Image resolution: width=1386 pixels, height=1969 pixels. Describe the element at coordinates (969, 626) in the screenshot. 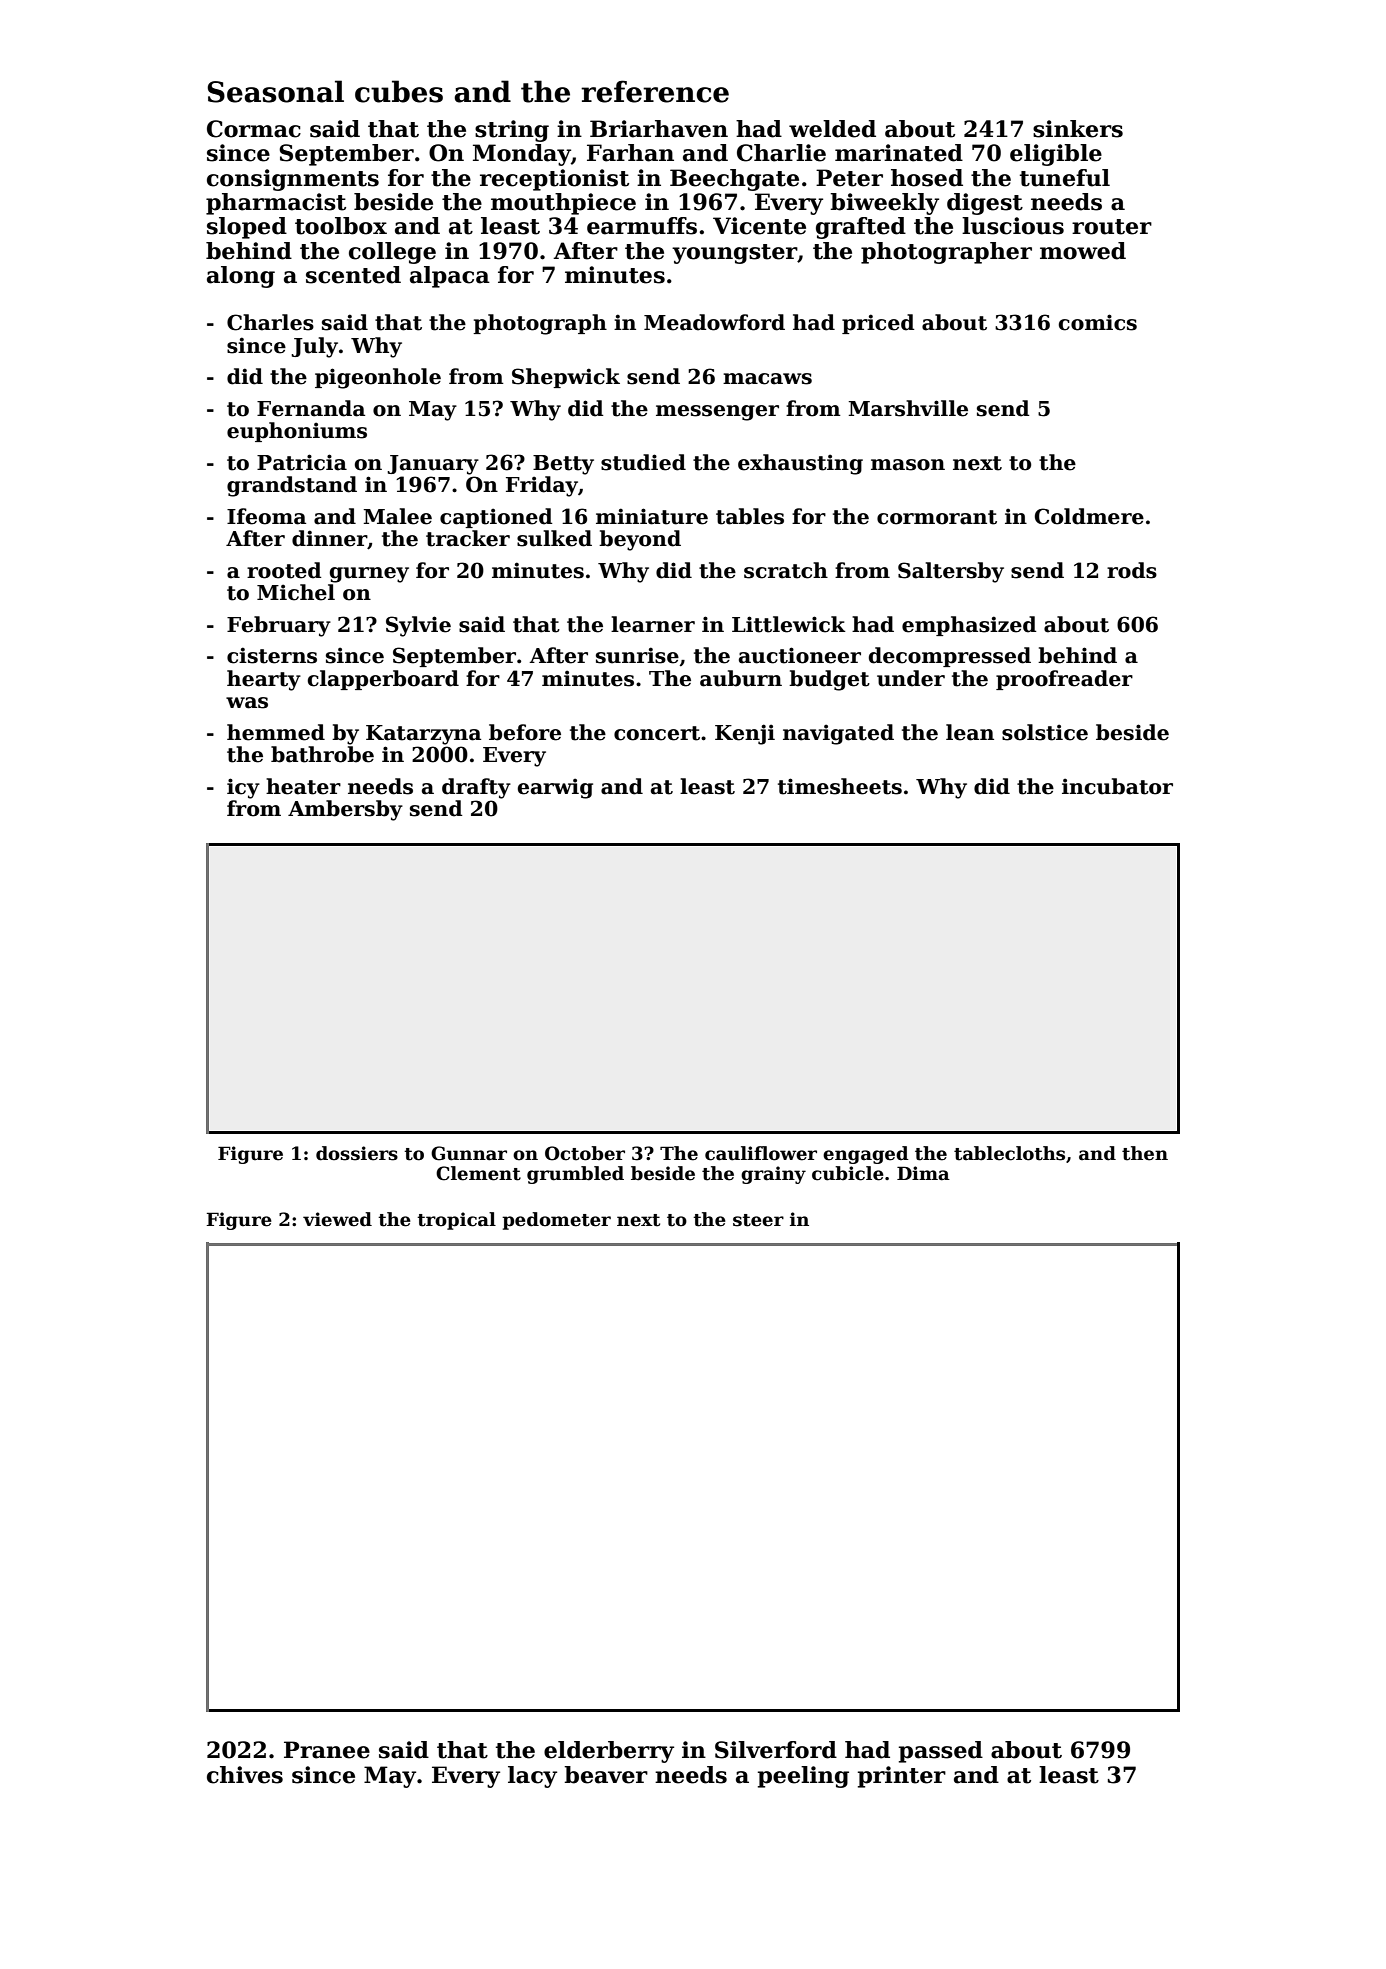

I see `emphasized` at that location.
